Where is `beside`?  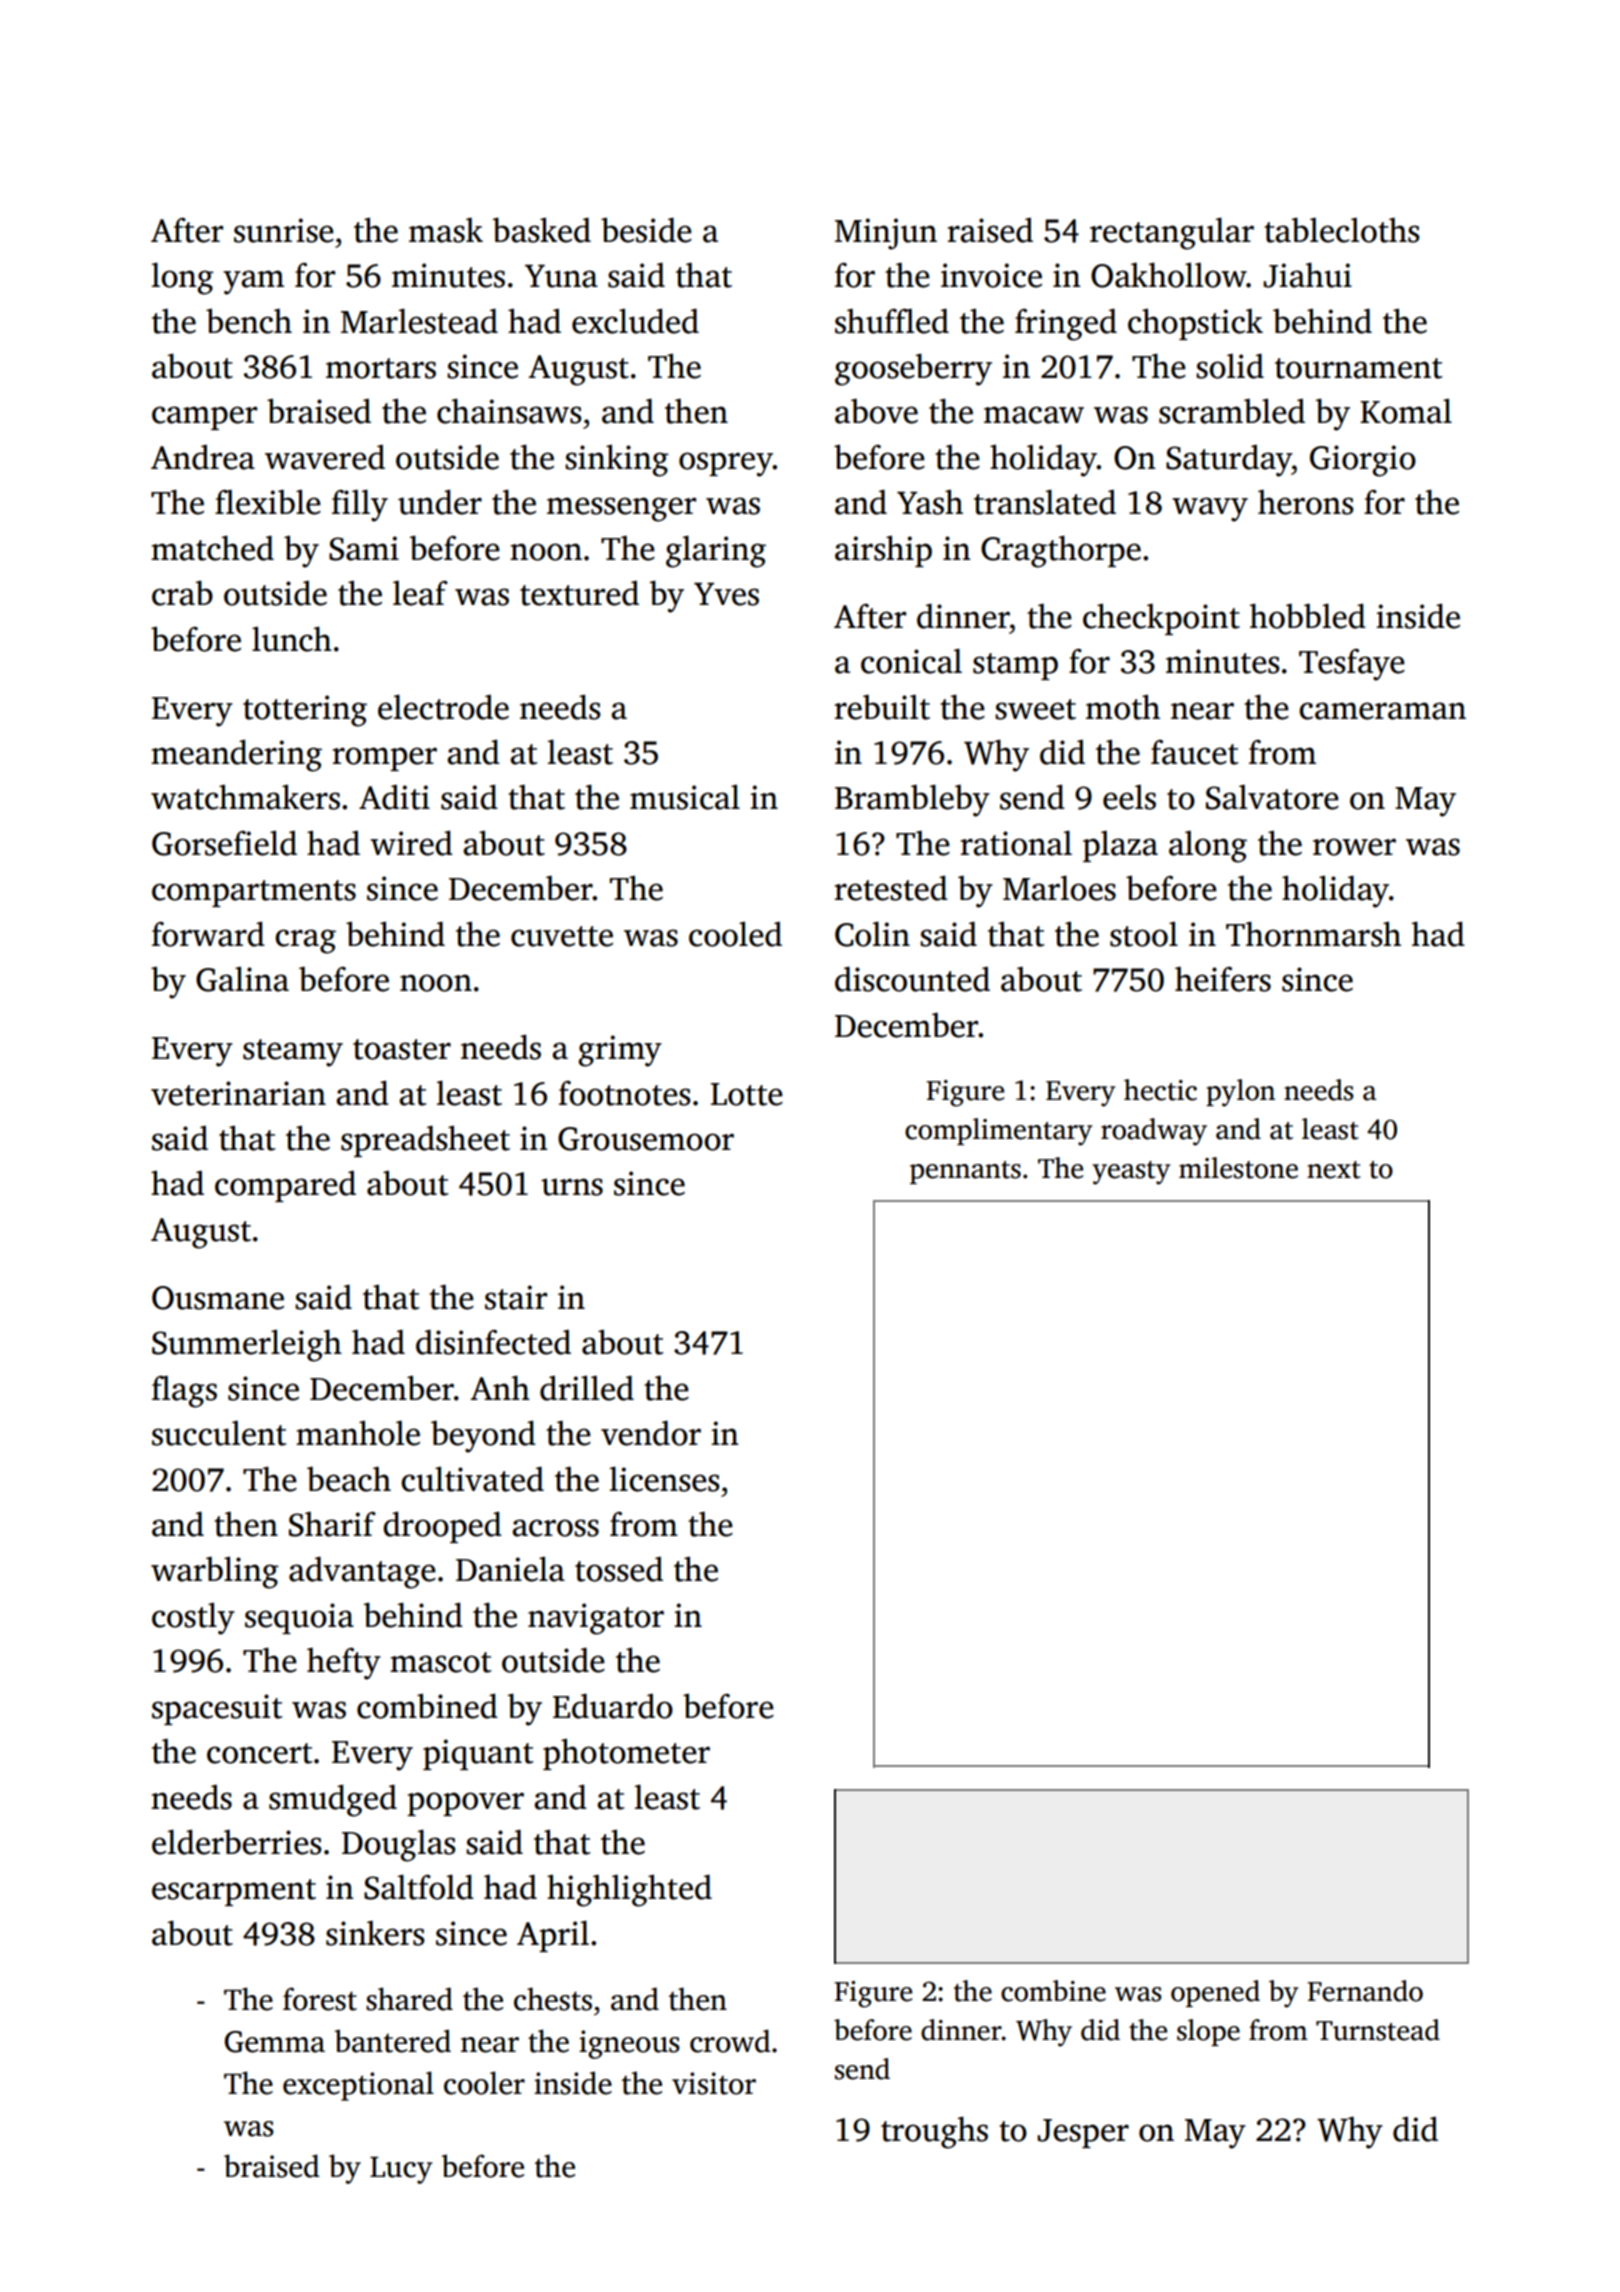
beside is located at coordinates (646, 230).
